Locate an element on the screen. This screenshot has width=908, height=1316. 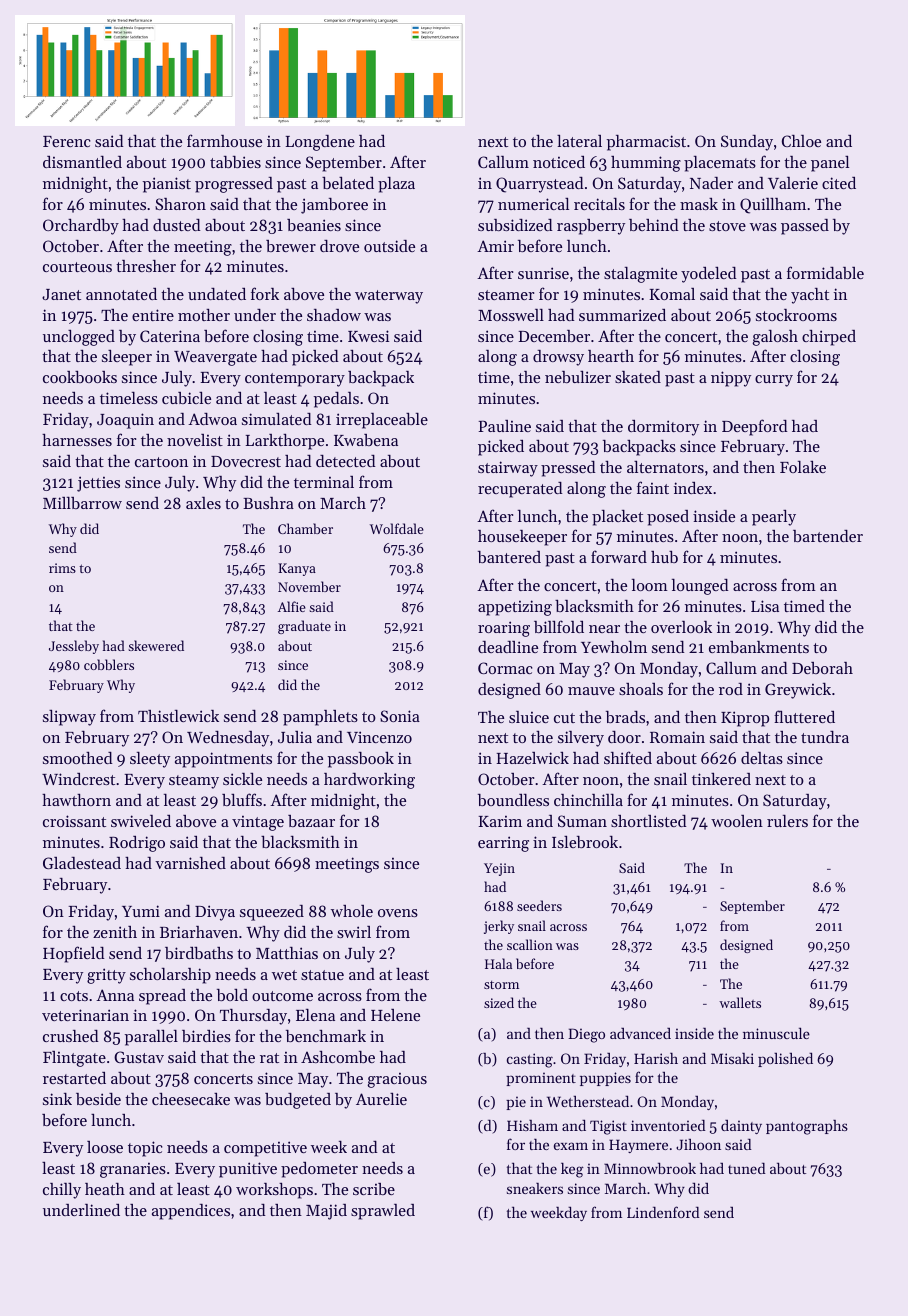
plaza is located at coordinates (396, 185).
